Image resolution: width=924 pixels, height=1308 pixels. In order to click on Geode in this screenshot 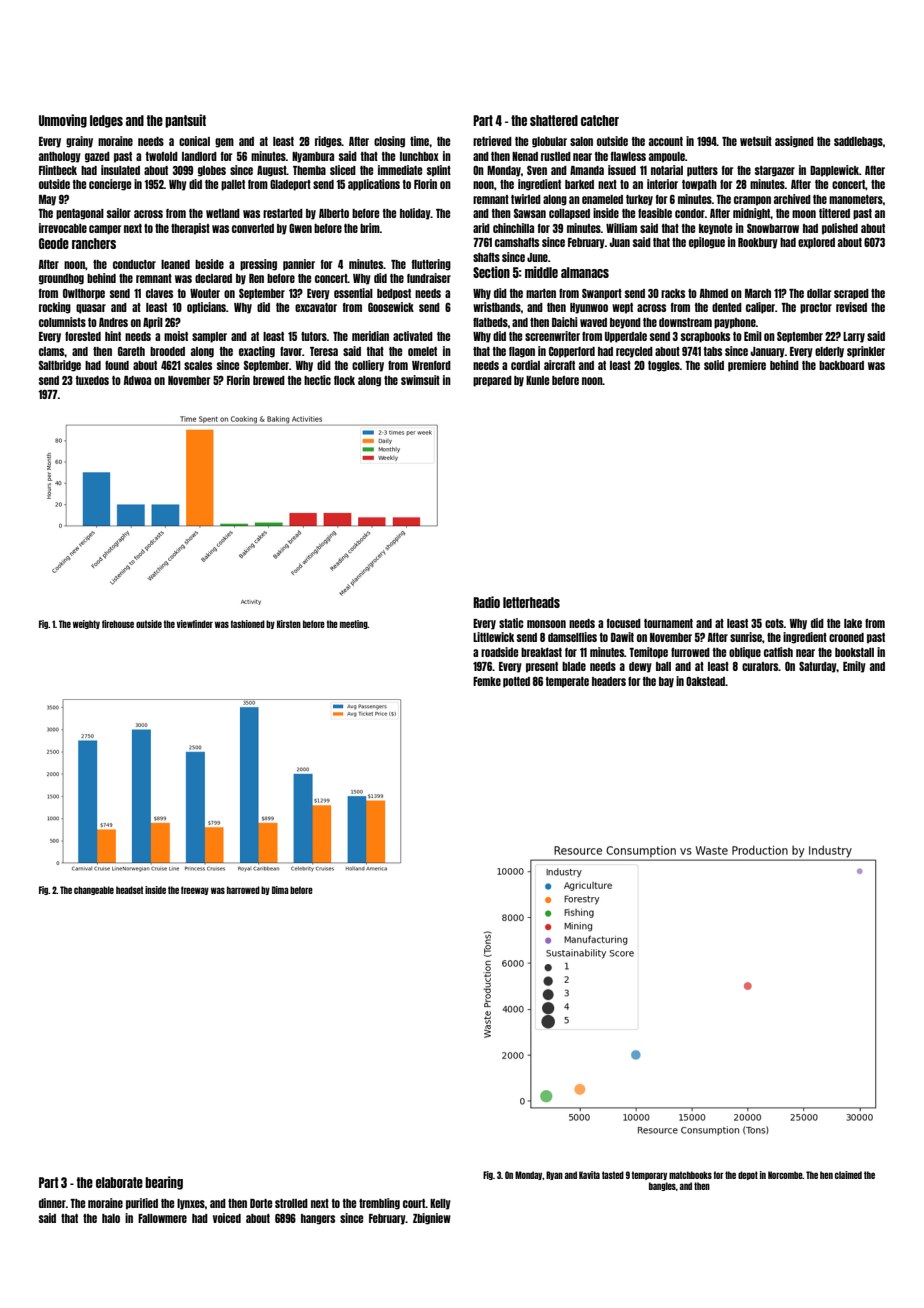, I will do `click(54, 243)`.
